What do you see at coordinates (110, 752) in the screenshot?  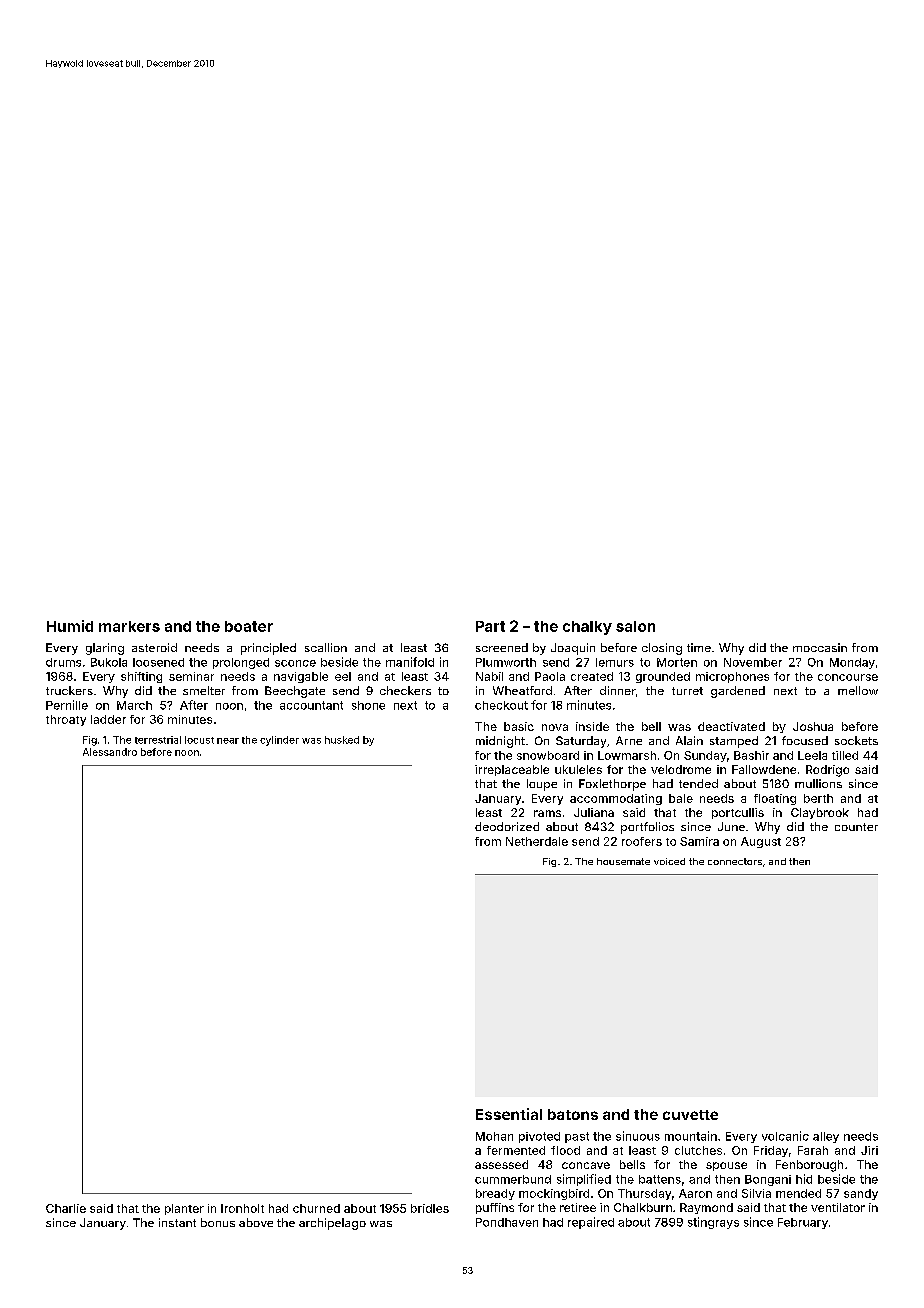 I see `Alessandro` at bounding box center [110, 752].
